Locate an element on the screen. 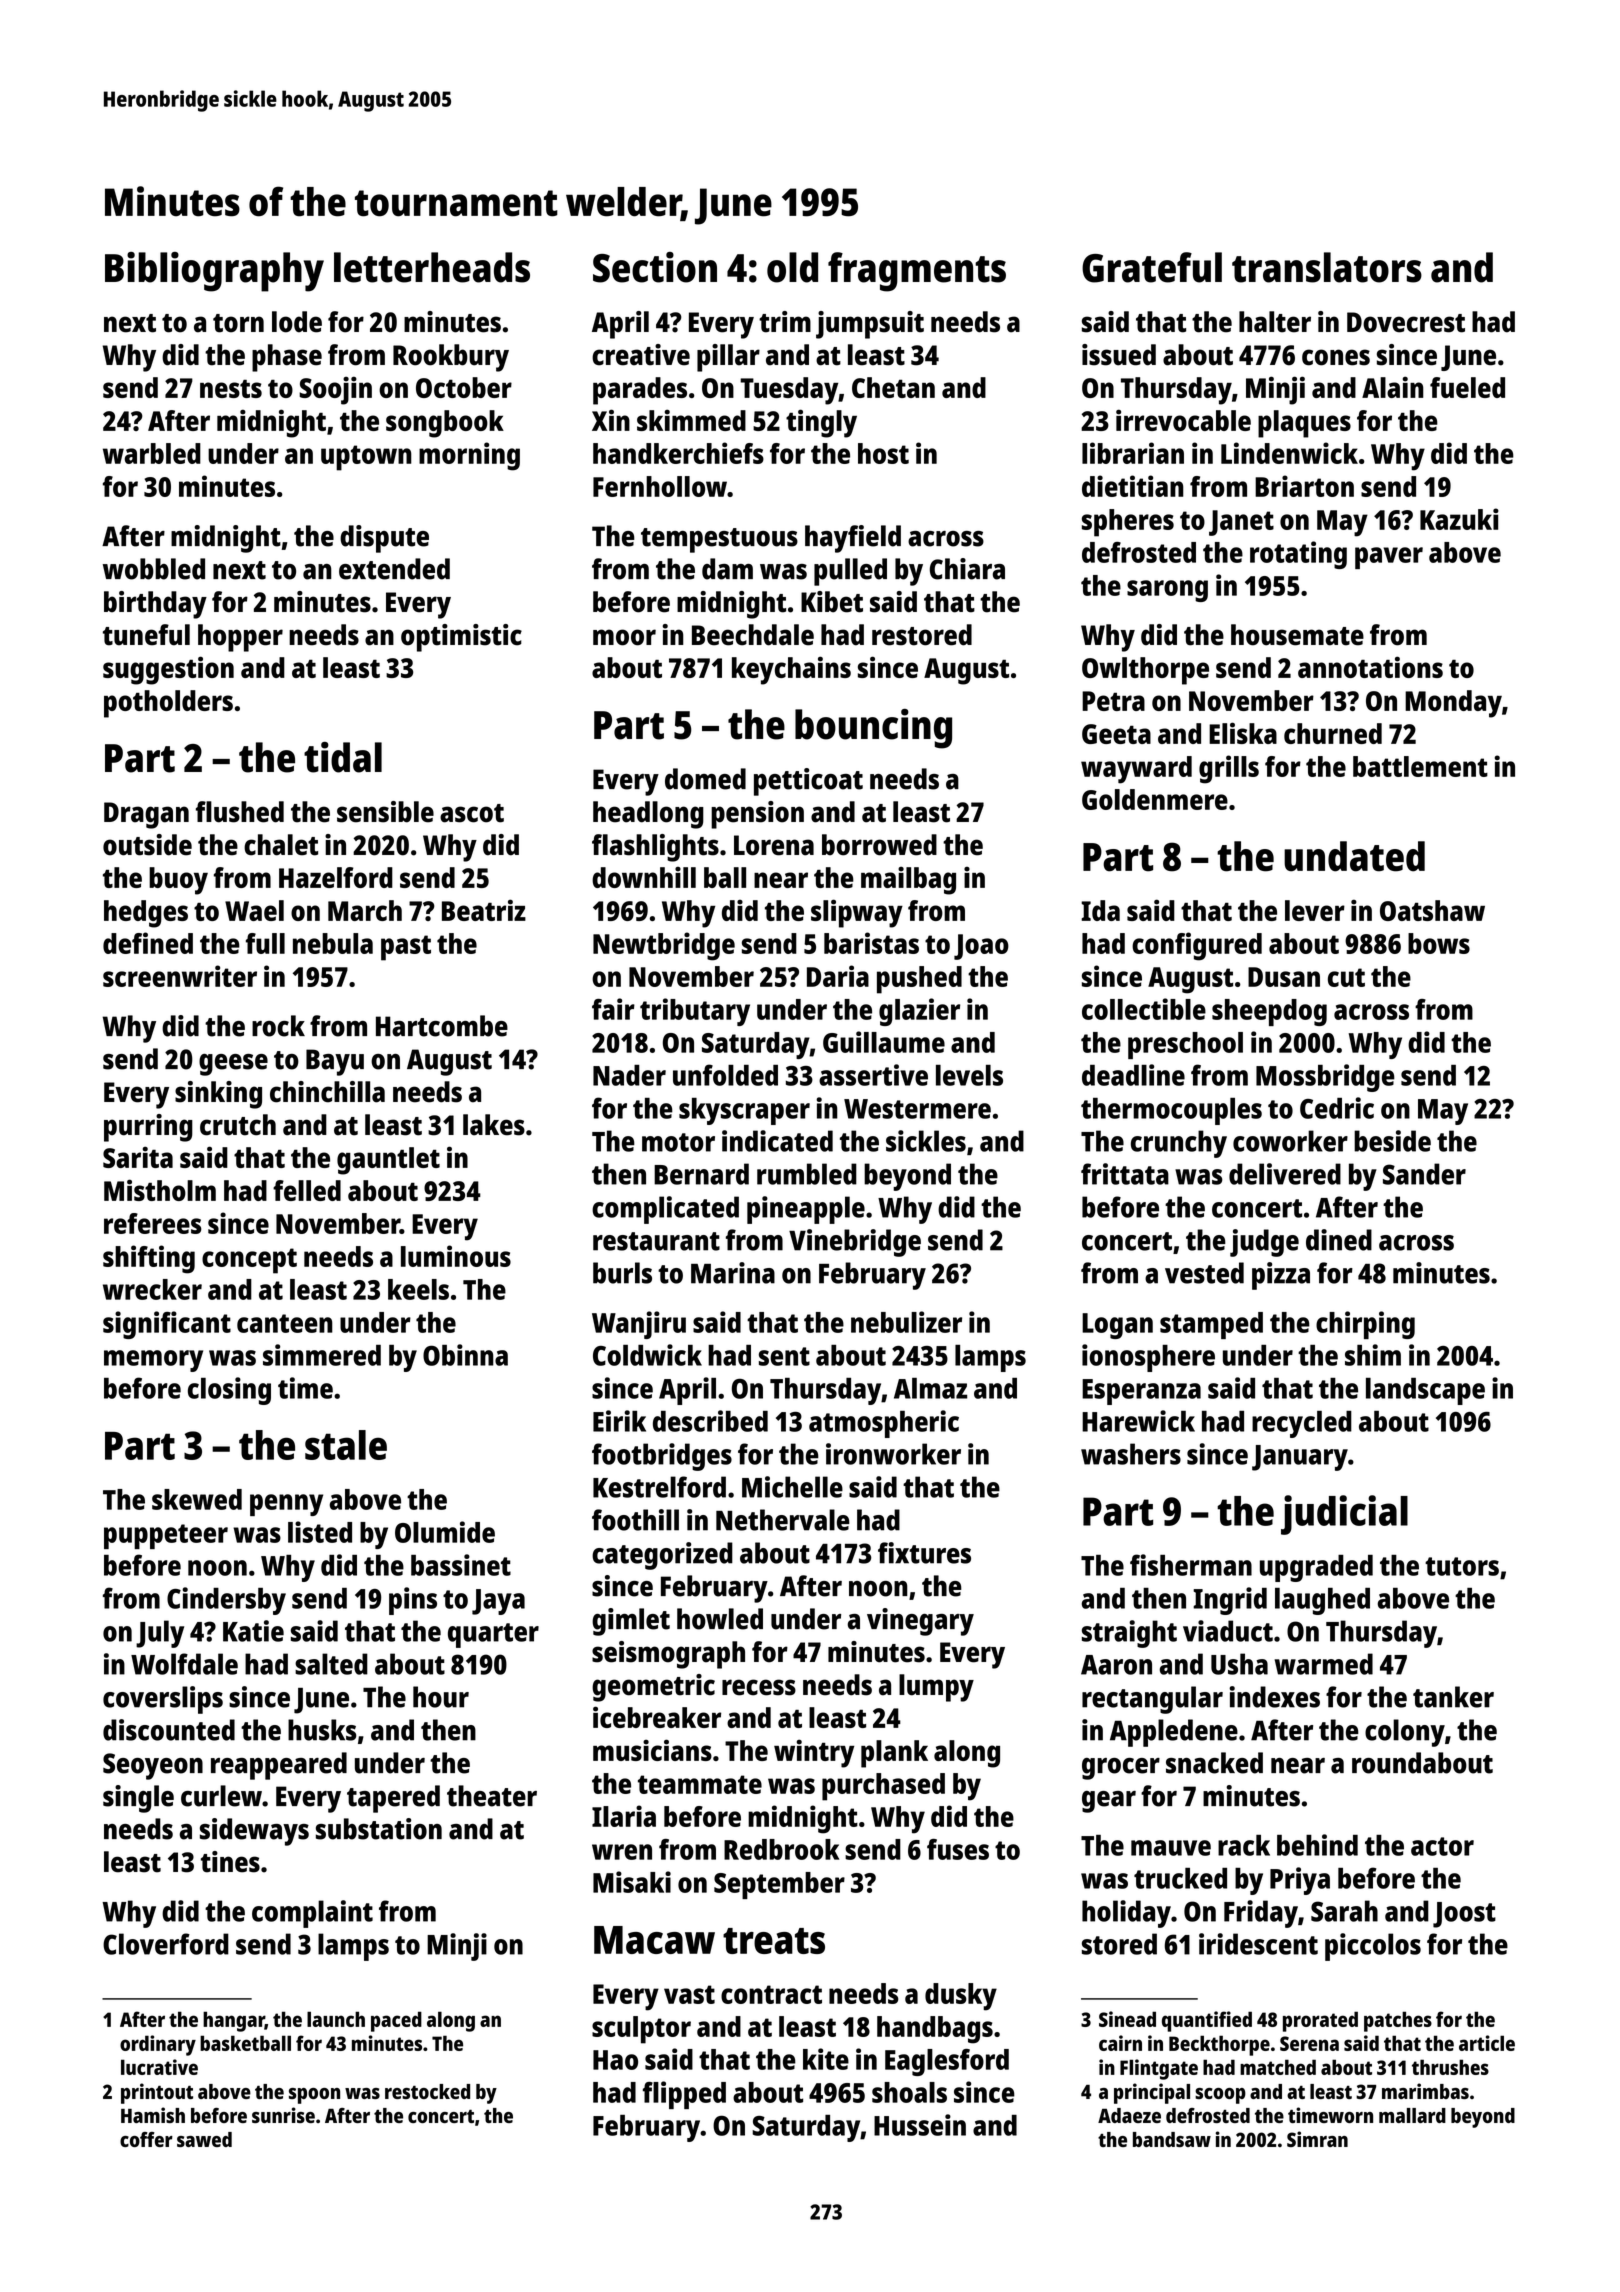  Adaeze is located at coordinates (1129, 2115).
